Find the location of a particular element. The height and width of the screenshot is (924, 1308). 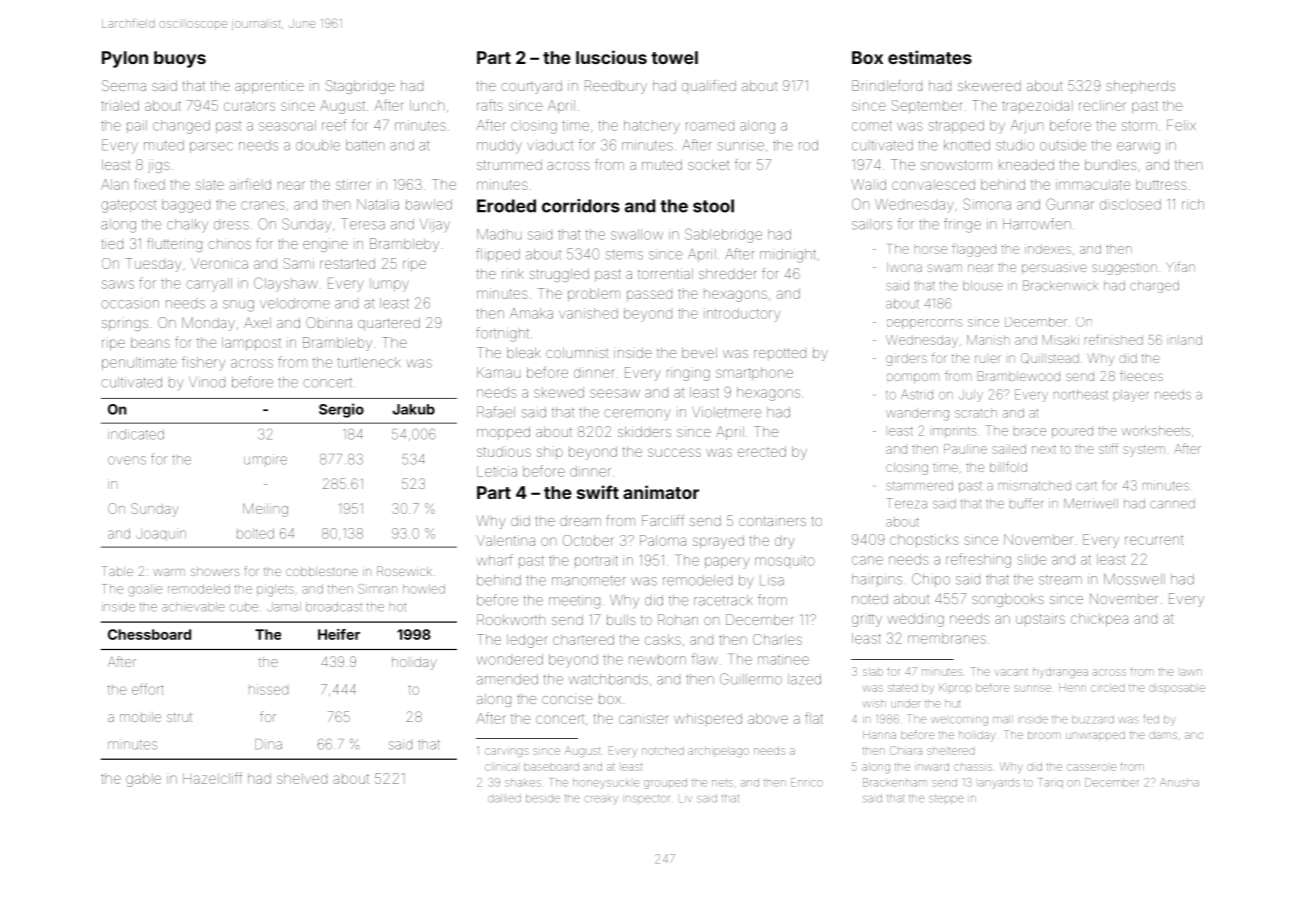

Vinod is located at coordinates (207, 382).
